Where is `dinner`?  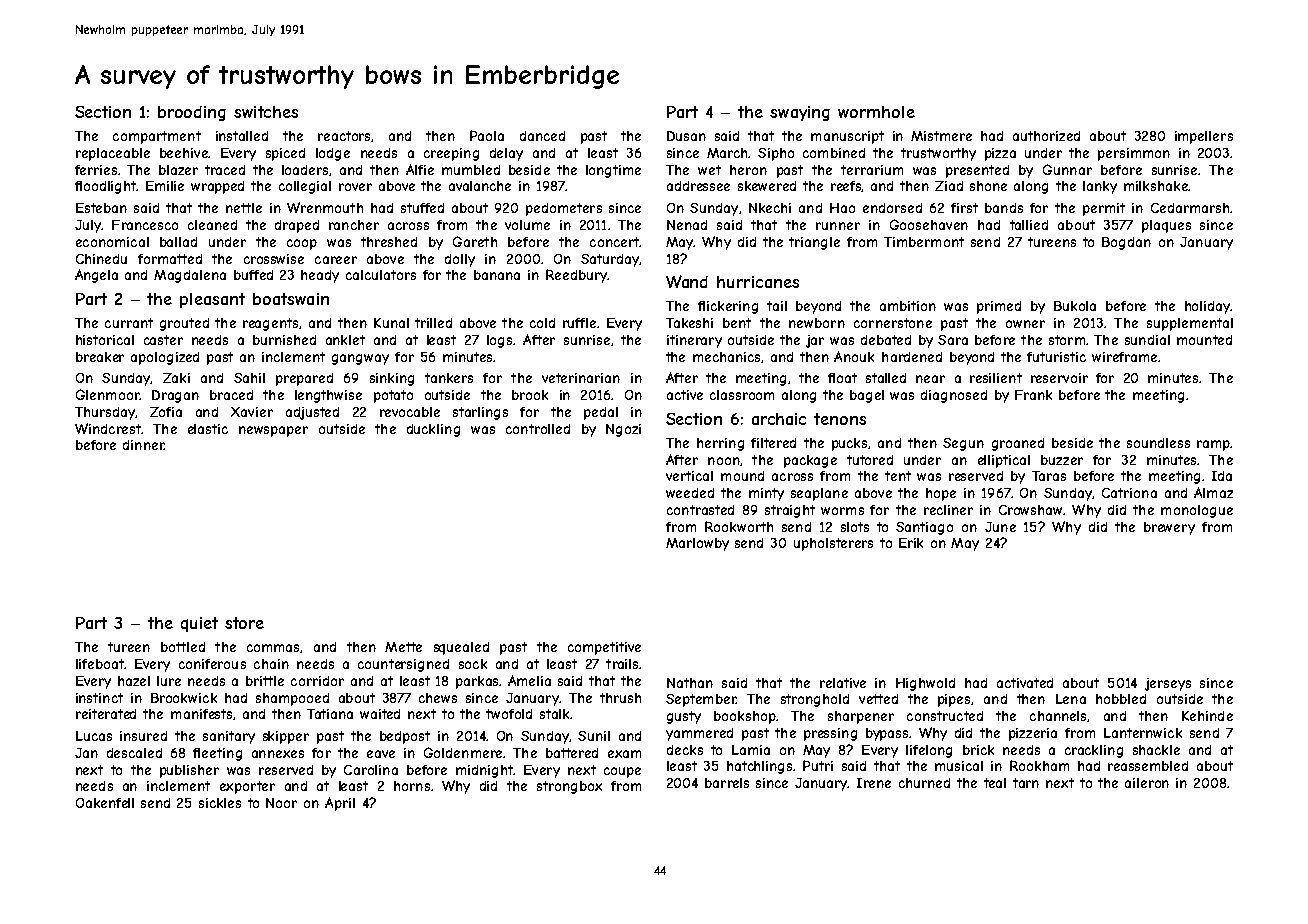
dinner is located at coordinates (143, 445).
